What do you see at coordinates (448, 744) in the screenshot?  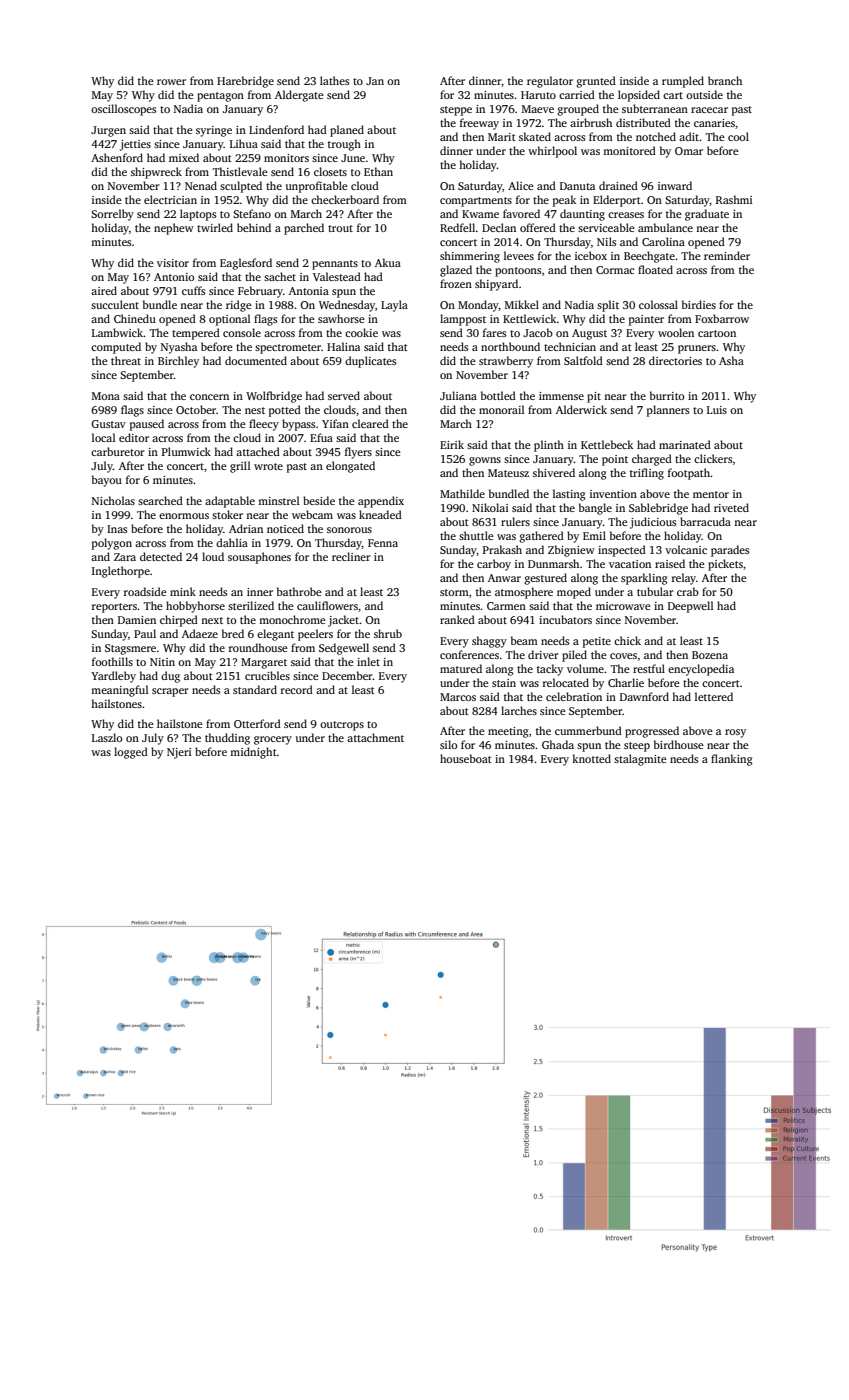 I see `silo` at bounding box center [448, 744].
